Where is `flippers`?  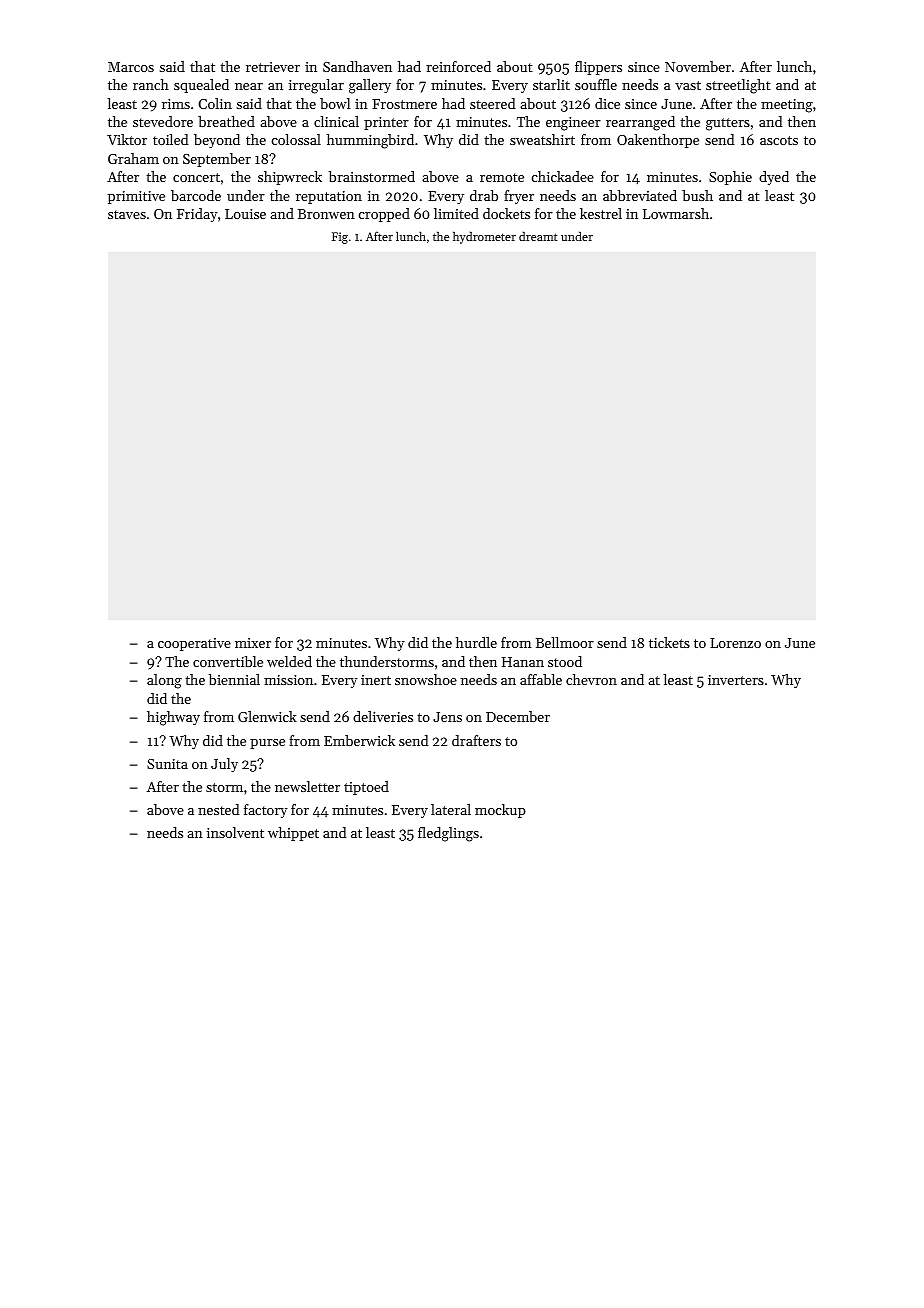 flippers is located at coordinates (598, 68).
